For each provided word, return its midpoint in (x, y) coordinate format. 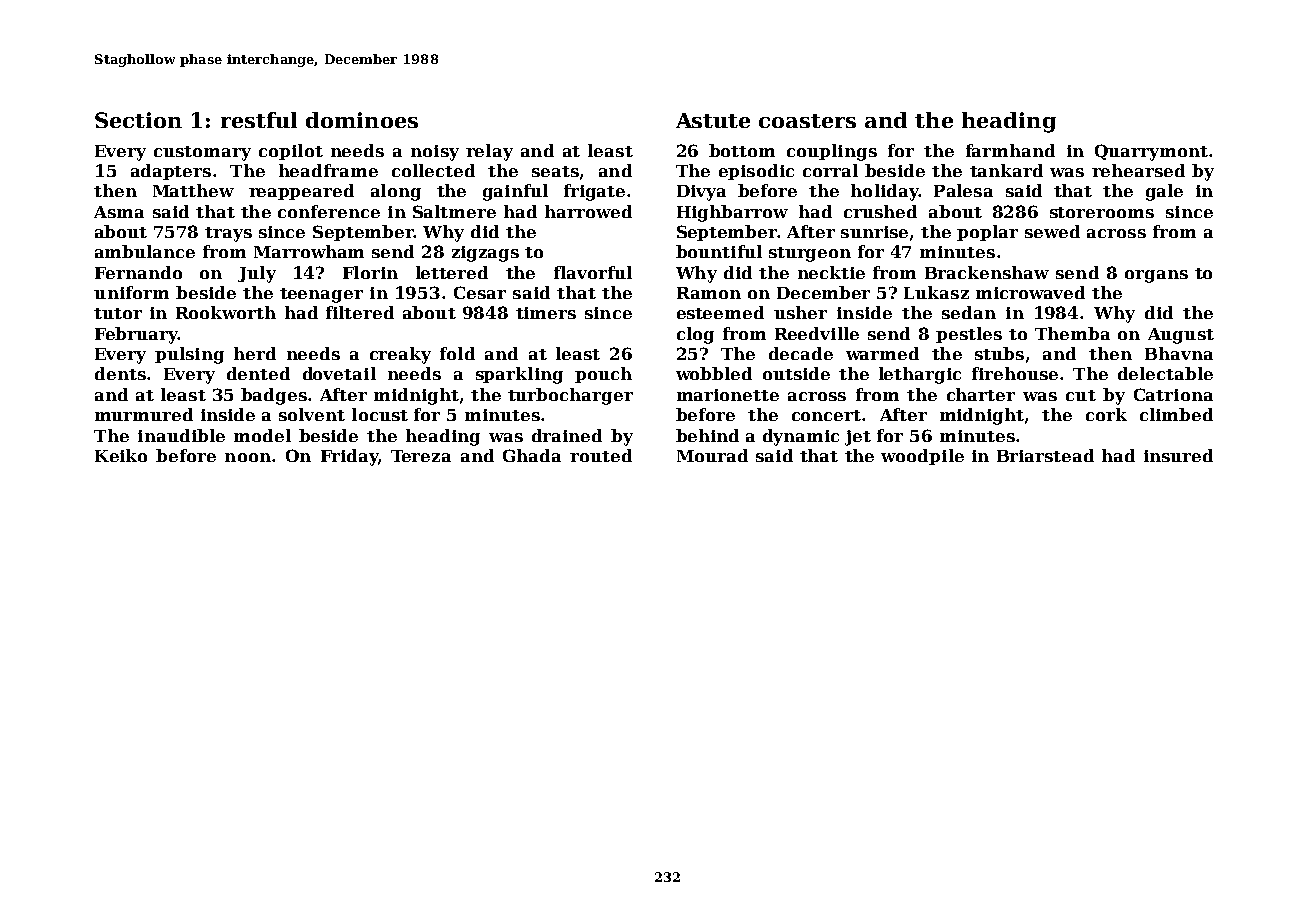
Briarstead (1045, 455)
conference (329, 211)
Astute (713, 120)
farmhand (1010, 150)
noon (248, 457)
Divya (701, 193)
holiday (884, 192)
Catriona (1173, 394)
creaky (400, 355)
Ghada (532, 455)
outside (796, 373)
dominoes (362, 120)
